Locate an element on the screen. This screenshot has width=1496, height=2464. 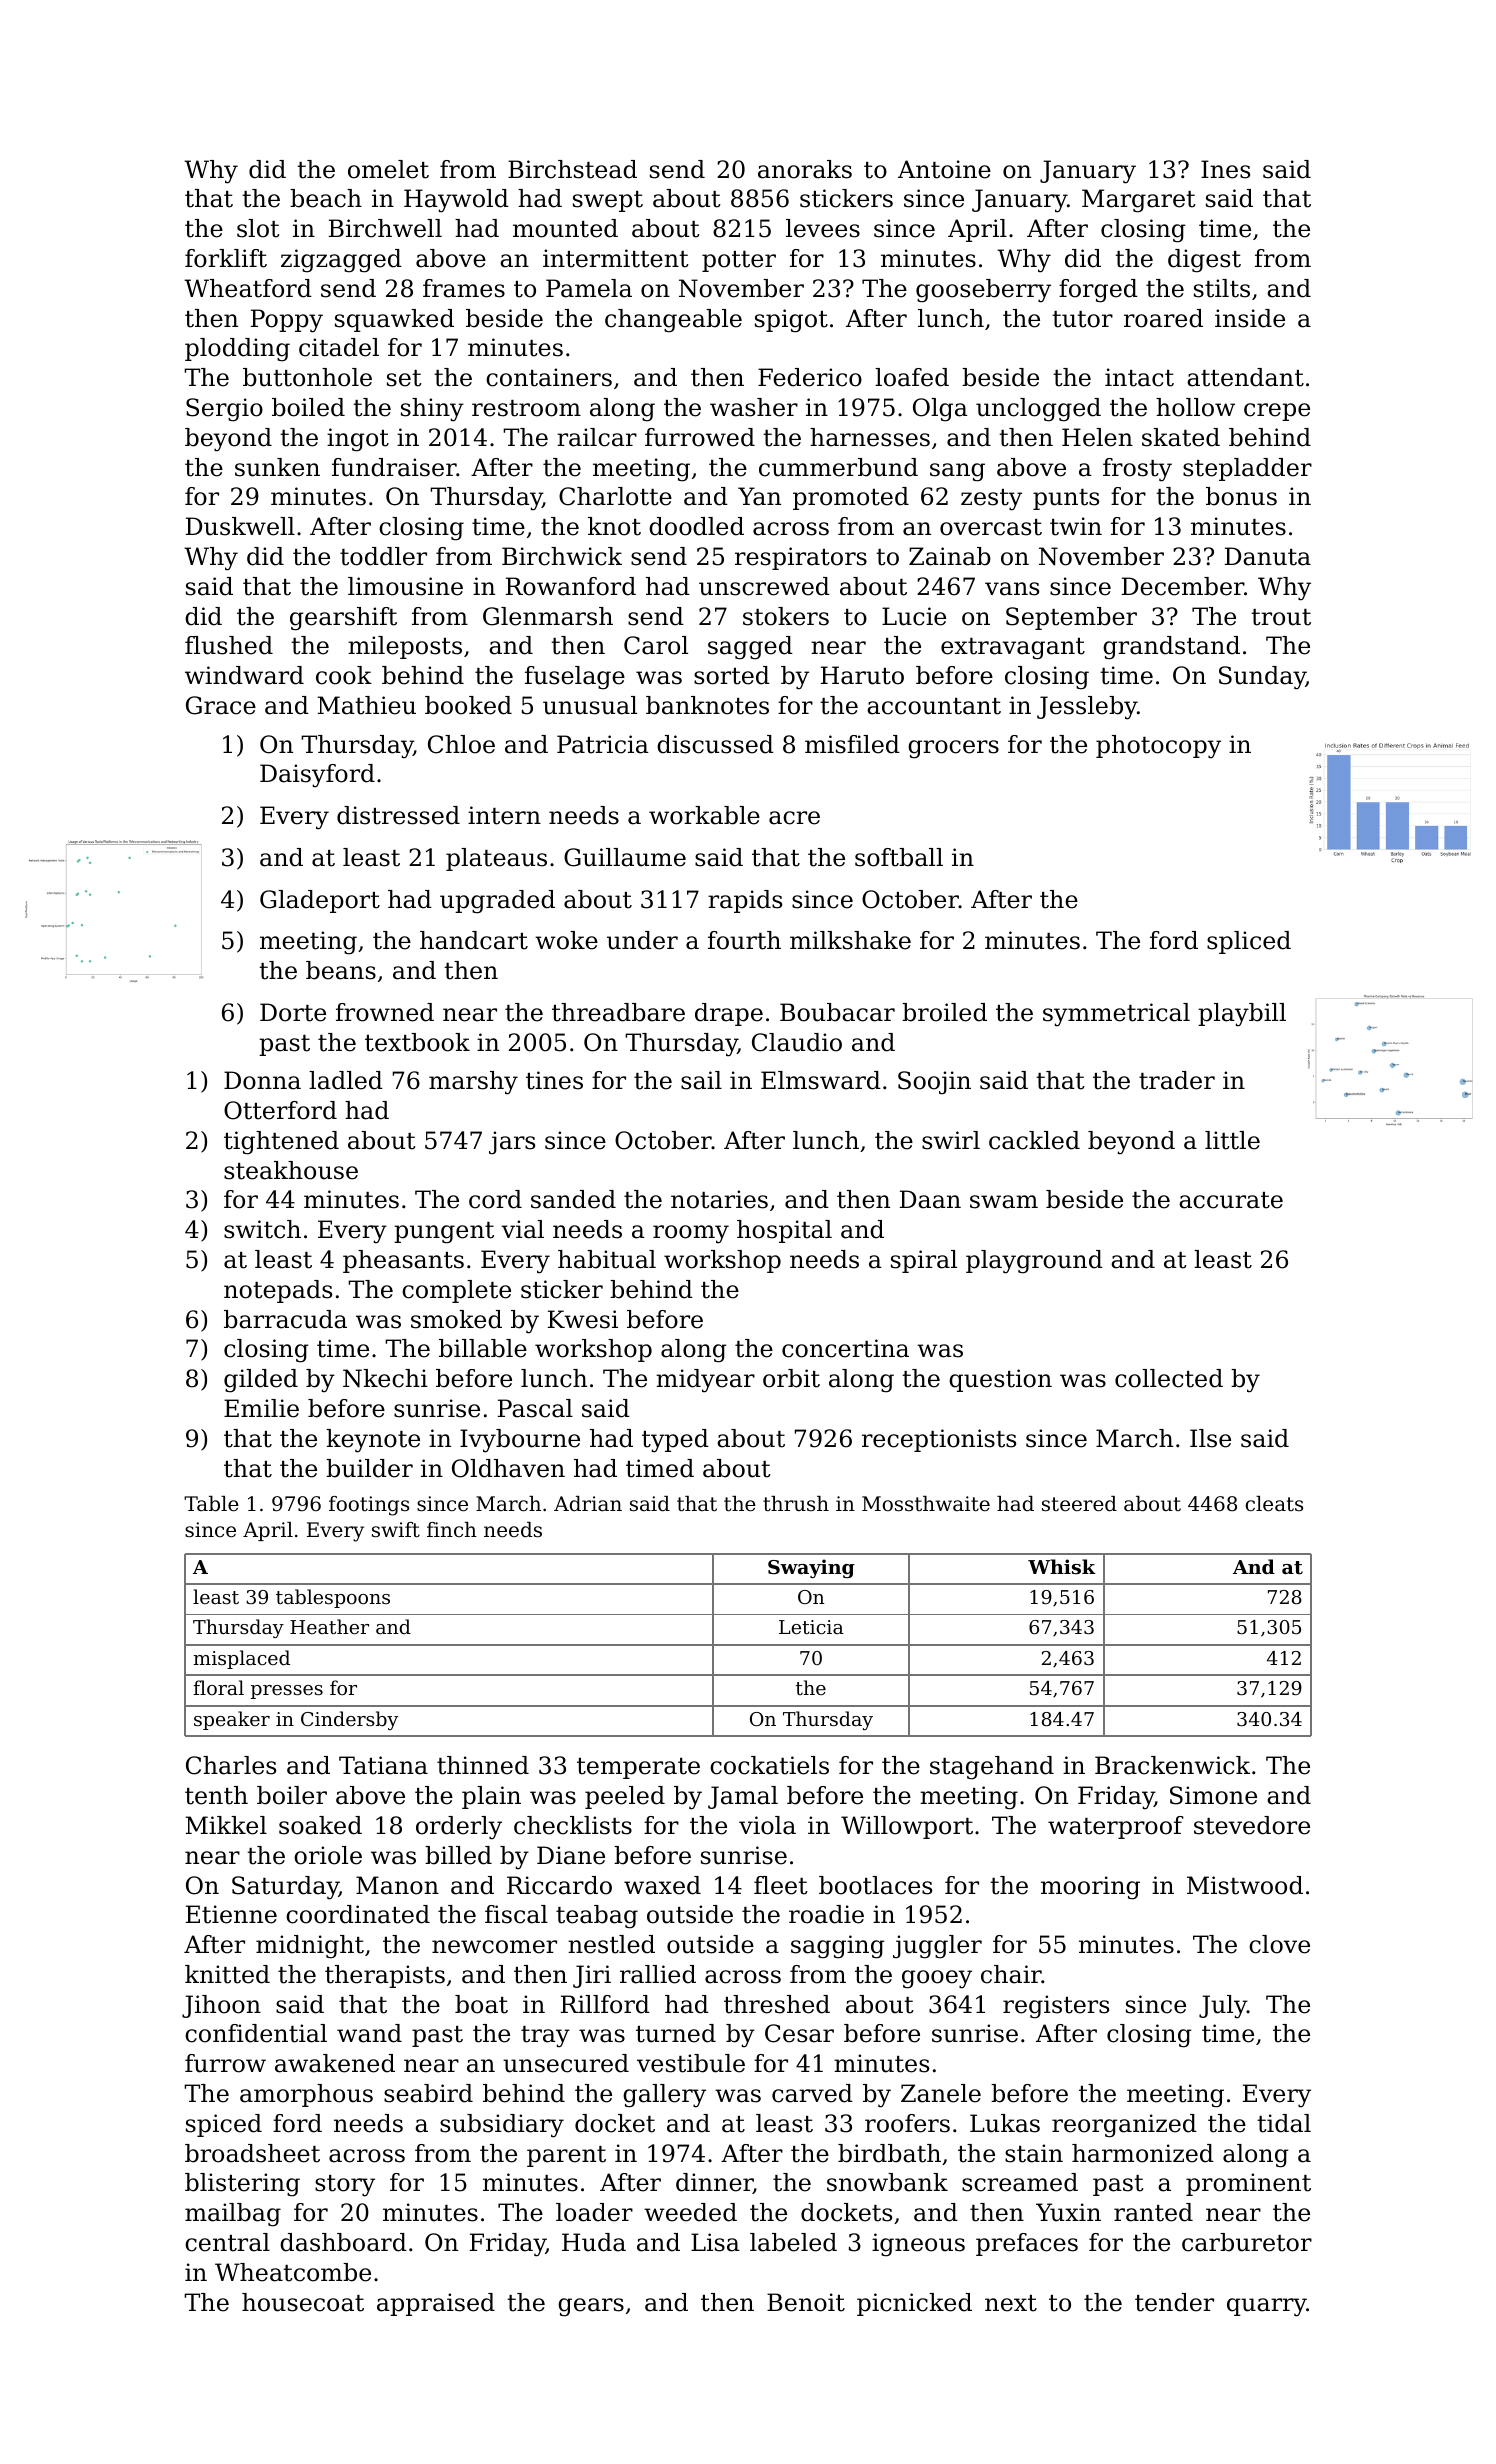
anoraks is located at coordinates (805, 169).
